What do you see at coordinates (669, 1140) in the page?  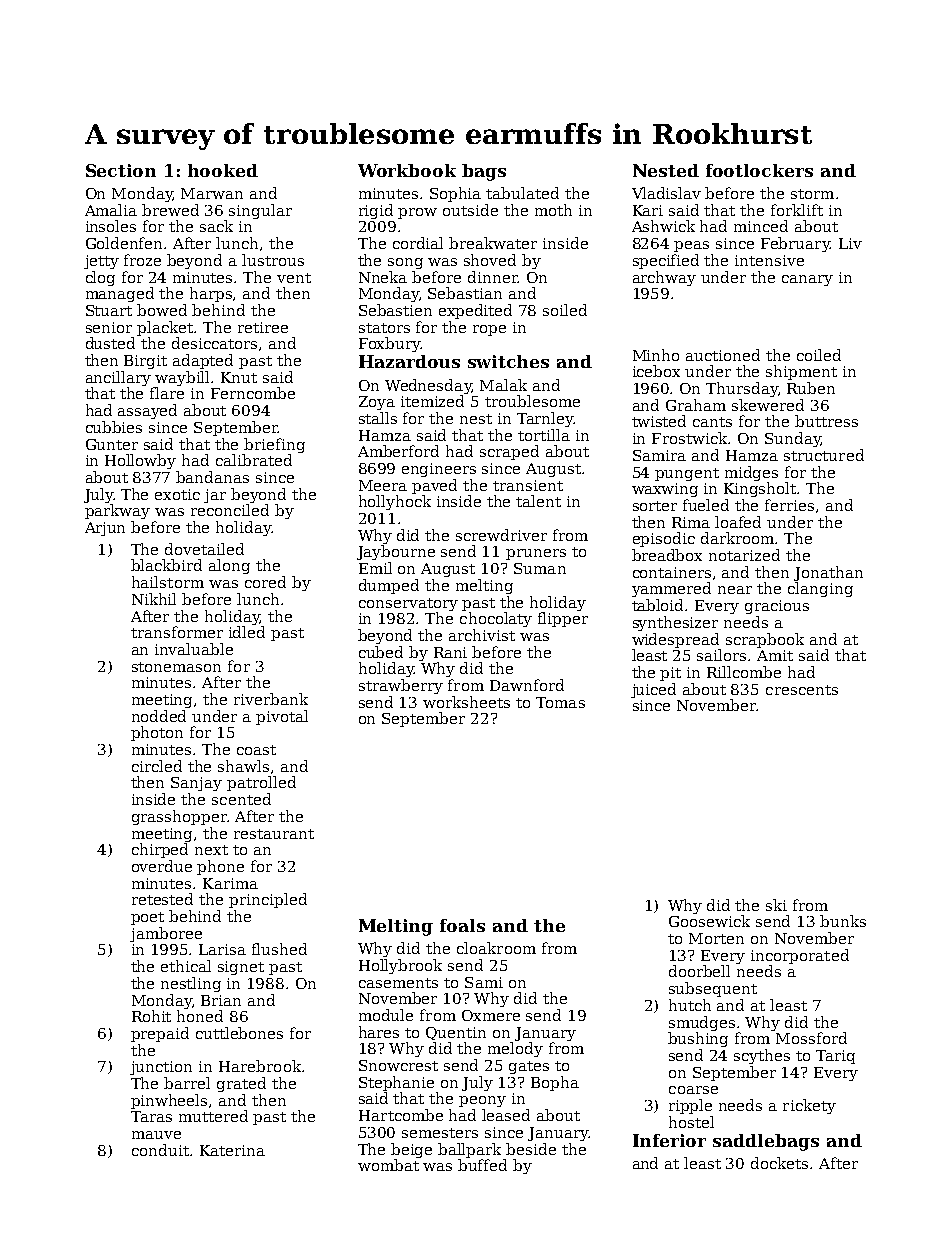 I see `Inferior` at bounding box center [669, 1140].
